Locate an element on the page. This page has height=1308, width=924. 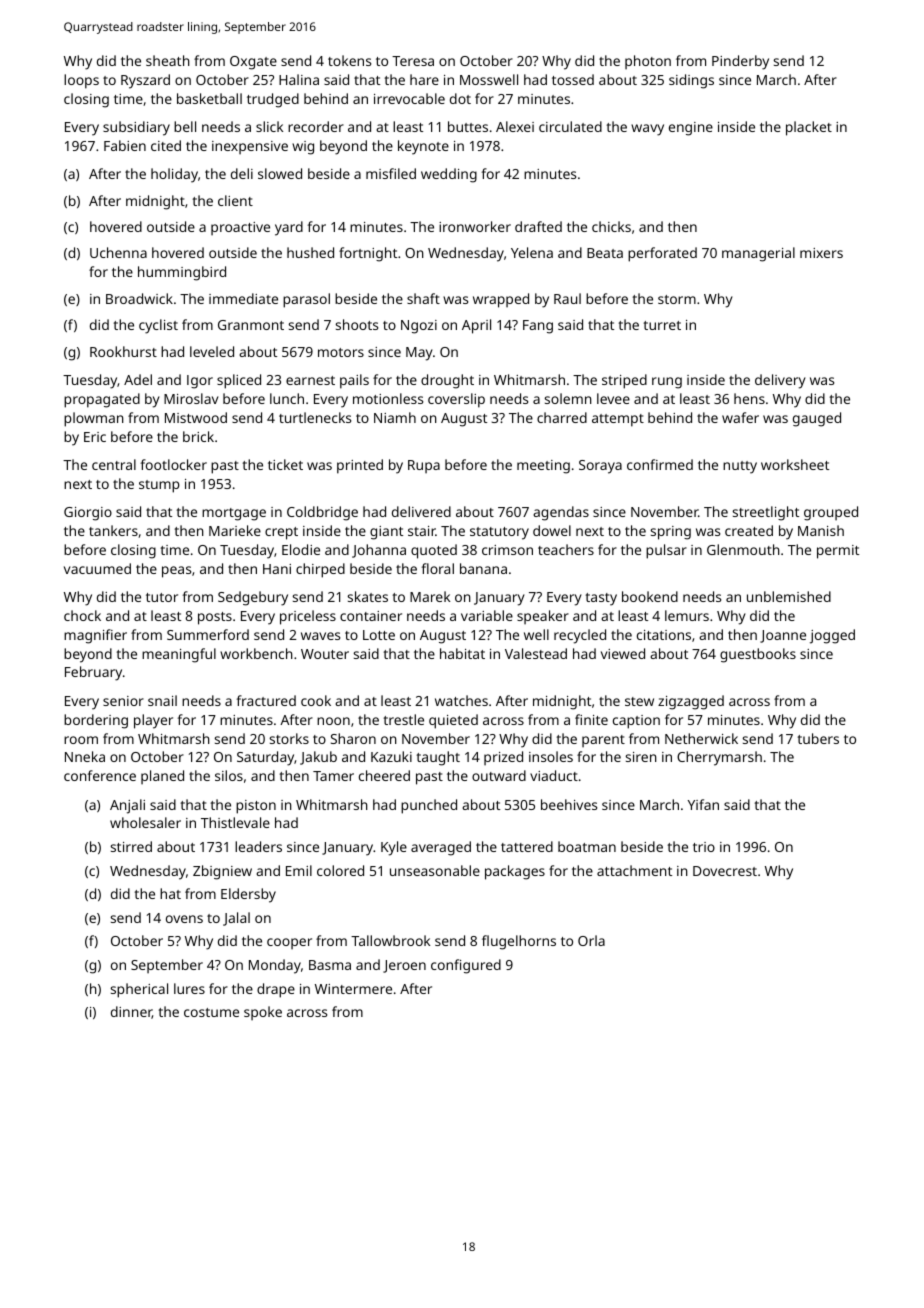
irrevocable is located at coordinates (409, 98).
